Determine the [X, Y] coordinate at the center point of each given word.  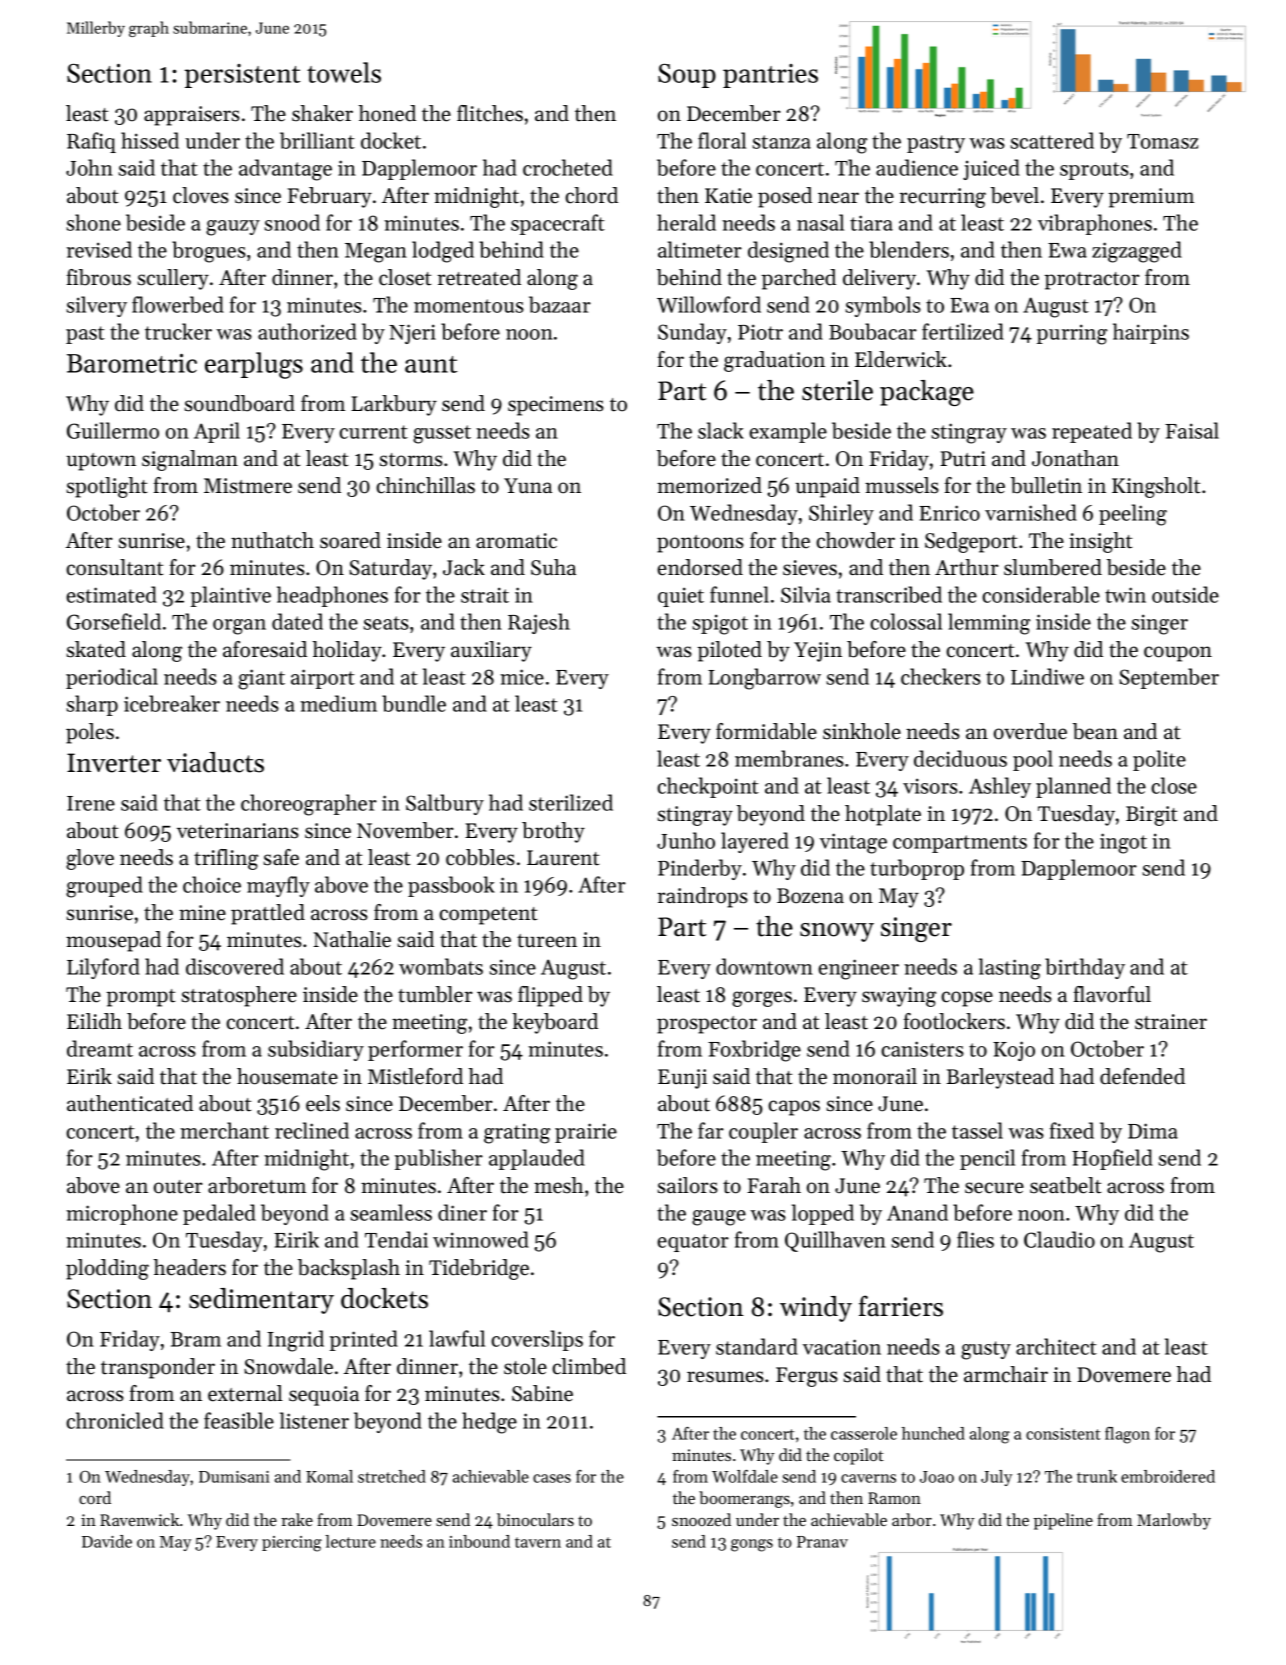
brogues [209, 252]
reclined [312, 1130]
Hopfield [1112, 1159]
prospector [707, 1025]
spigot [720, 624]
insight [1100, 542]
